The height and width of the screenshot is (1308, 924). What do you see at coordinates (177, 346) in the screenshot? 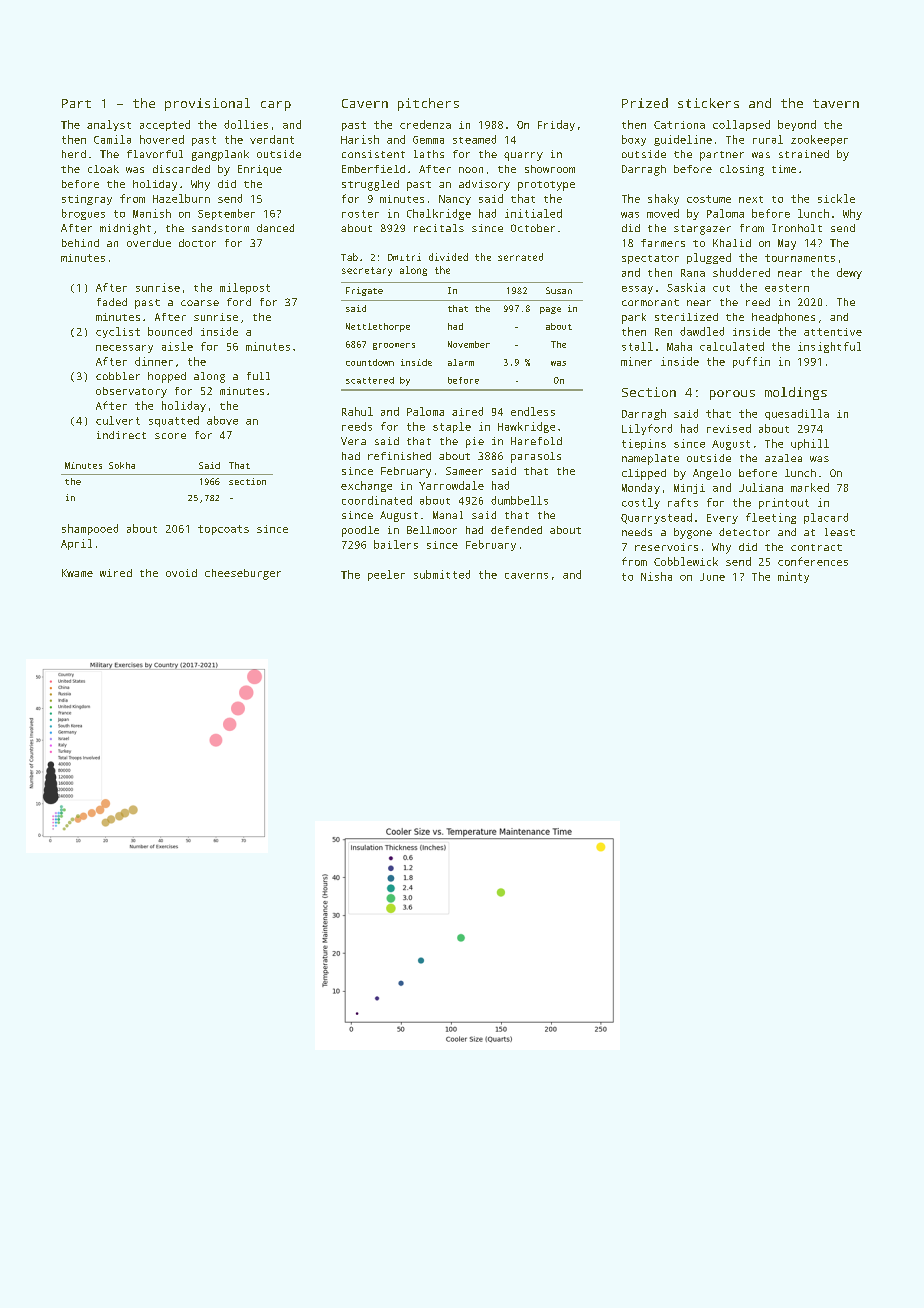
I see `aisle` at bounding box center [177, 346].
